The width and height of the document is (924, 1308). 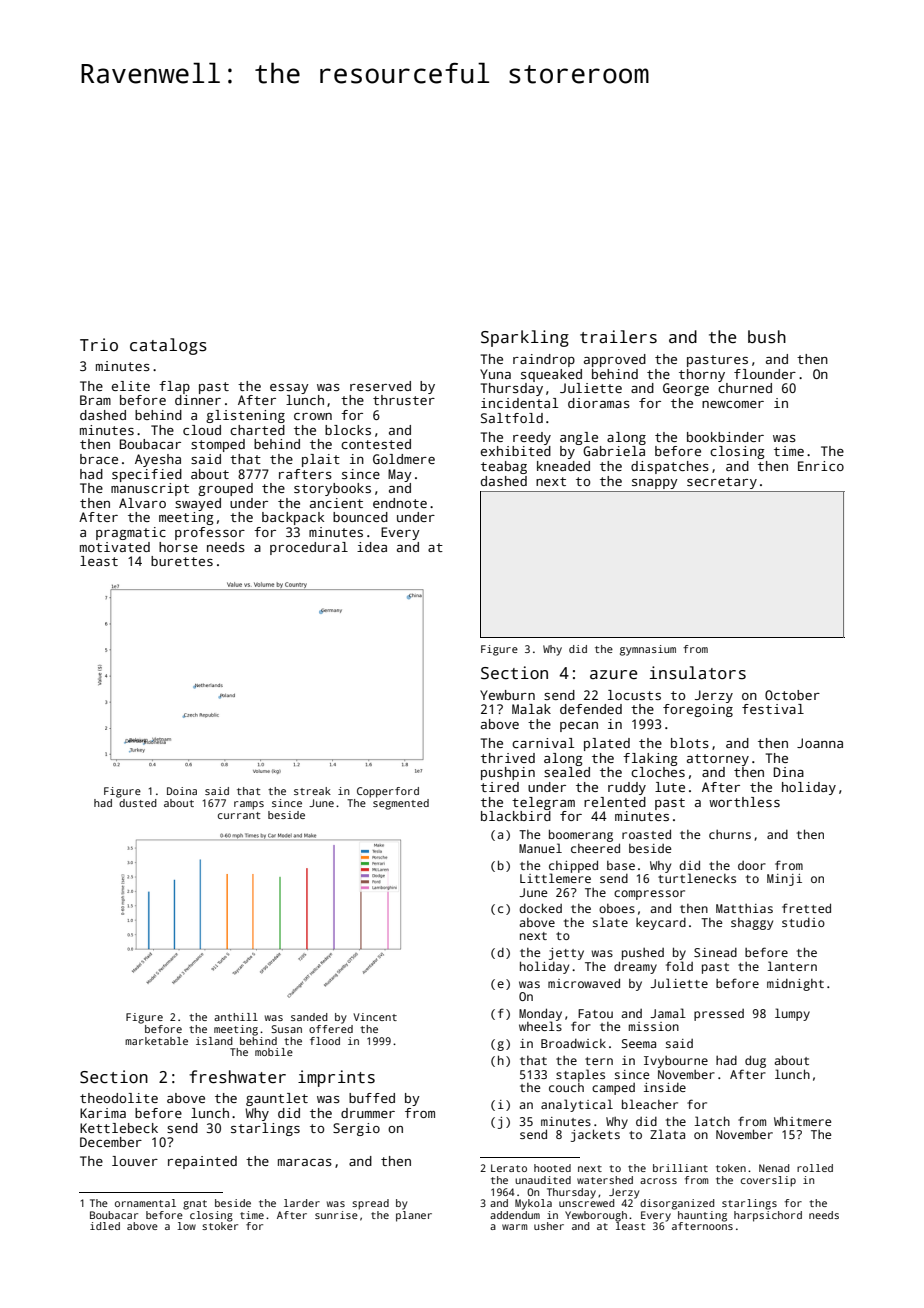 What do you see at coordinates (168, 346) in the document?
I see `catalogs` at bounding box center [168, 346].
